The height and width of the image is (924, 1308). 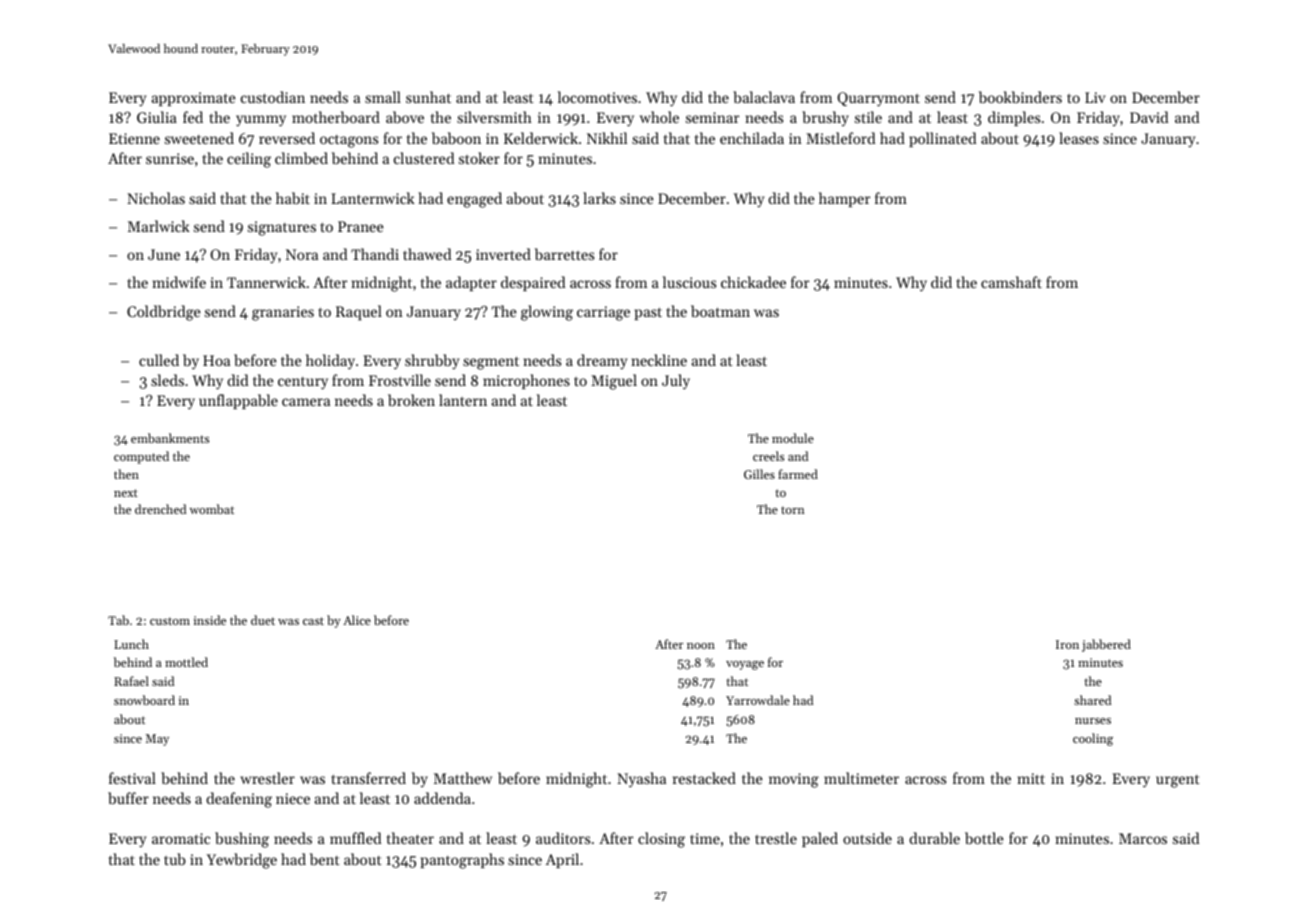 What do you see at coordinates (479, 158) in the image?
I see `stoker` at bounding box center [479, 158].
